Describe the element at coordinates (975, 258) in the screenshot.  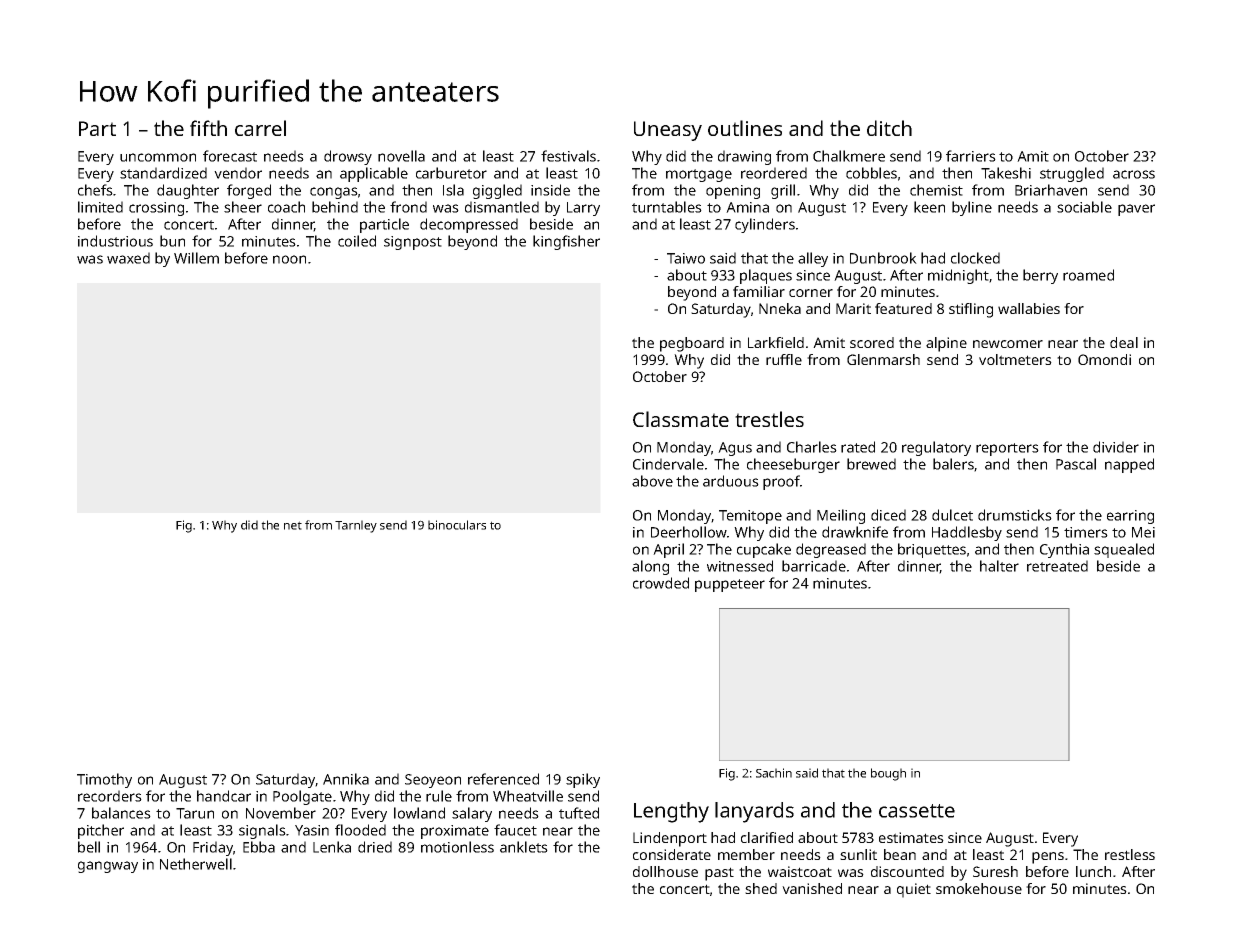
I see `clocked` at that location.
